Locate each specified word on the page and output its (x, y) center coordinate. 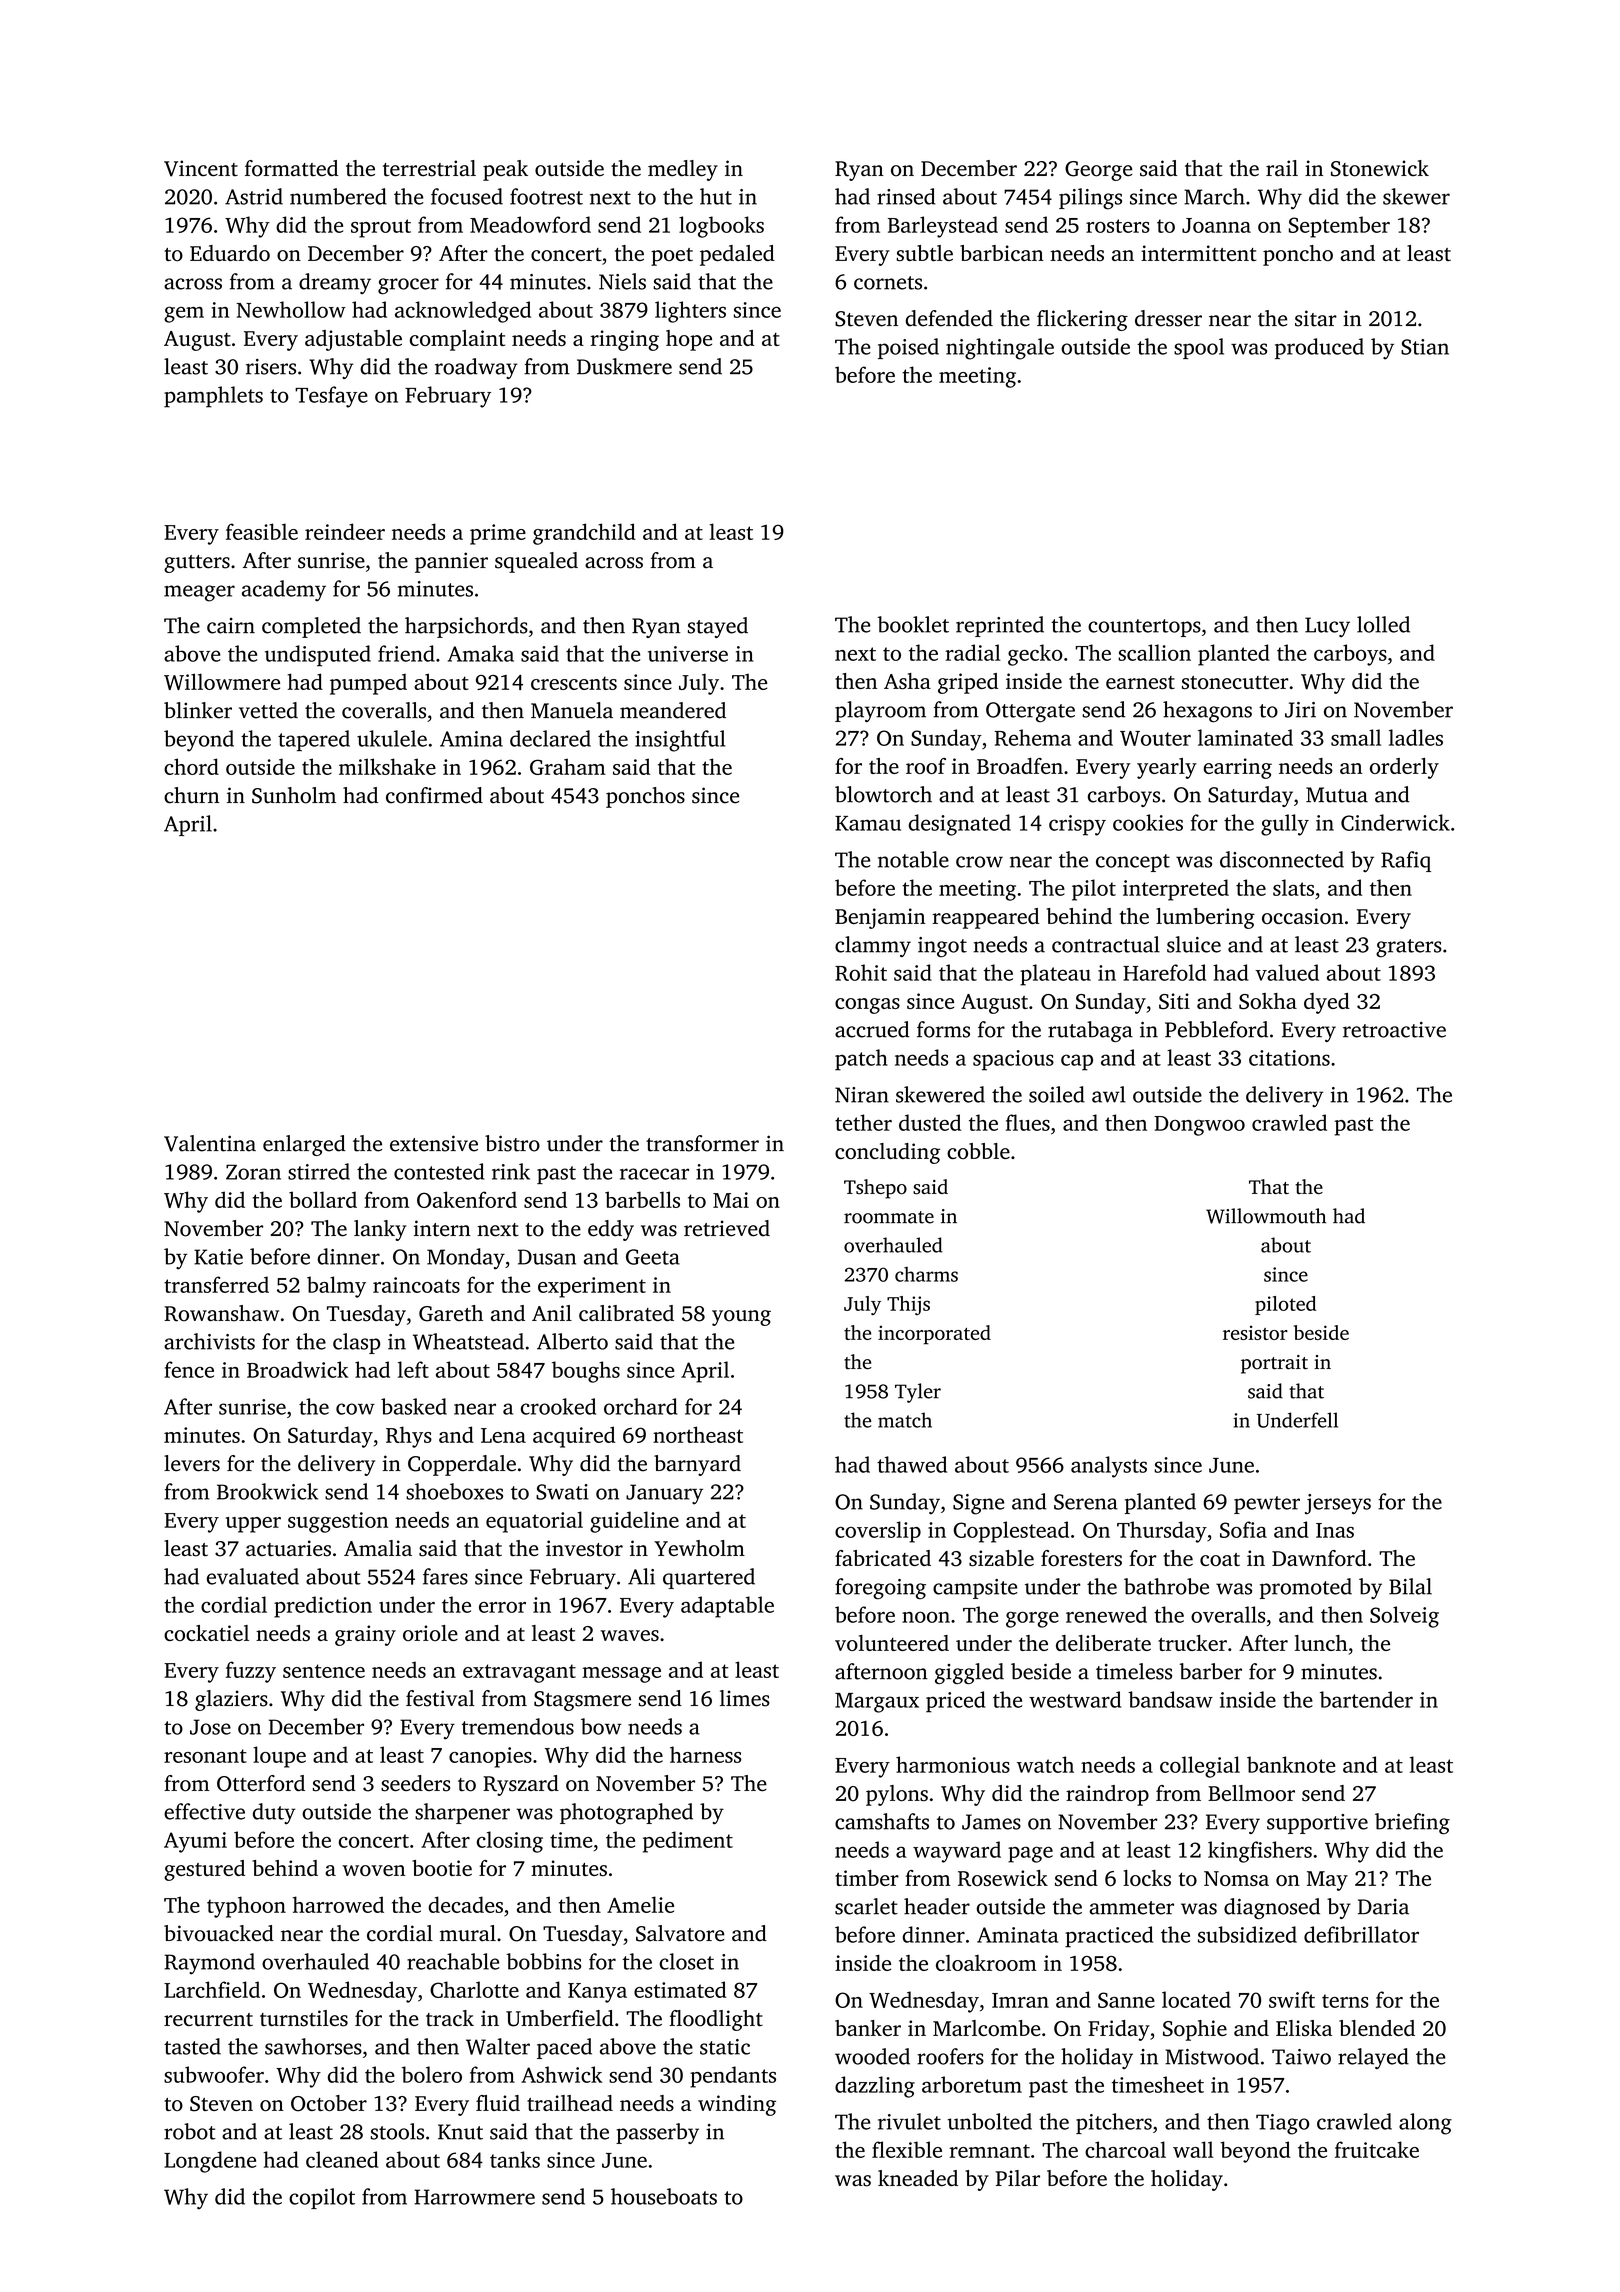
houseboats (664, 2196)
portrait (1274, 1364)
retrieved (727, 1228)
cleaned (342, 2159)
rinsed (906, 196)
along (1425, 2124)
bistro (512, 1143)
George (1098, 171)
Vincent (201, 168)
